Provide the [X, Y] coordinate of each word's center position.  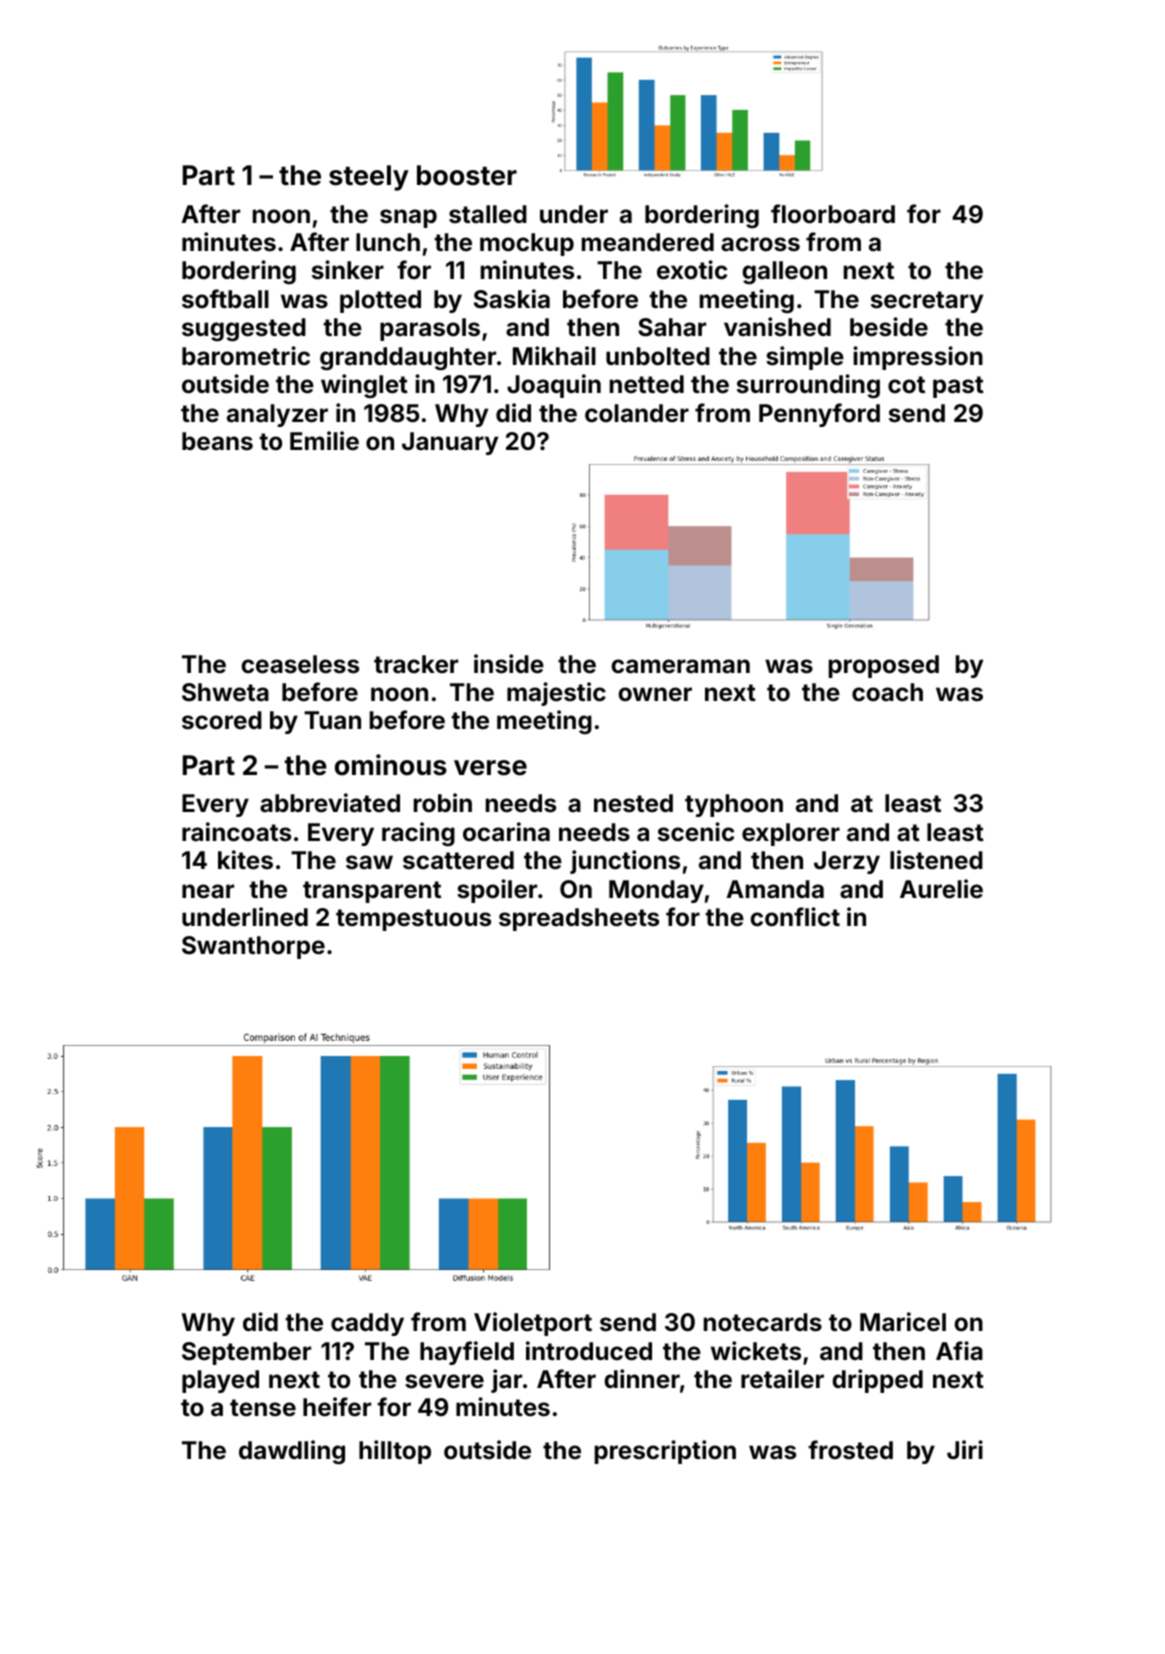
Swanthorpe [253, 947]
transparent [372, 892]
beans [217, 441]
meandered [648, 242]
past [958, 387]
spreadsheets [579, 919]
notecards [763, 1322]
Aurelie [941, 889]
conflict [795, 917]
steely [369, 178]
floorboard [833, 214]
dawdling [292, 1452]
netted [647, 384]
